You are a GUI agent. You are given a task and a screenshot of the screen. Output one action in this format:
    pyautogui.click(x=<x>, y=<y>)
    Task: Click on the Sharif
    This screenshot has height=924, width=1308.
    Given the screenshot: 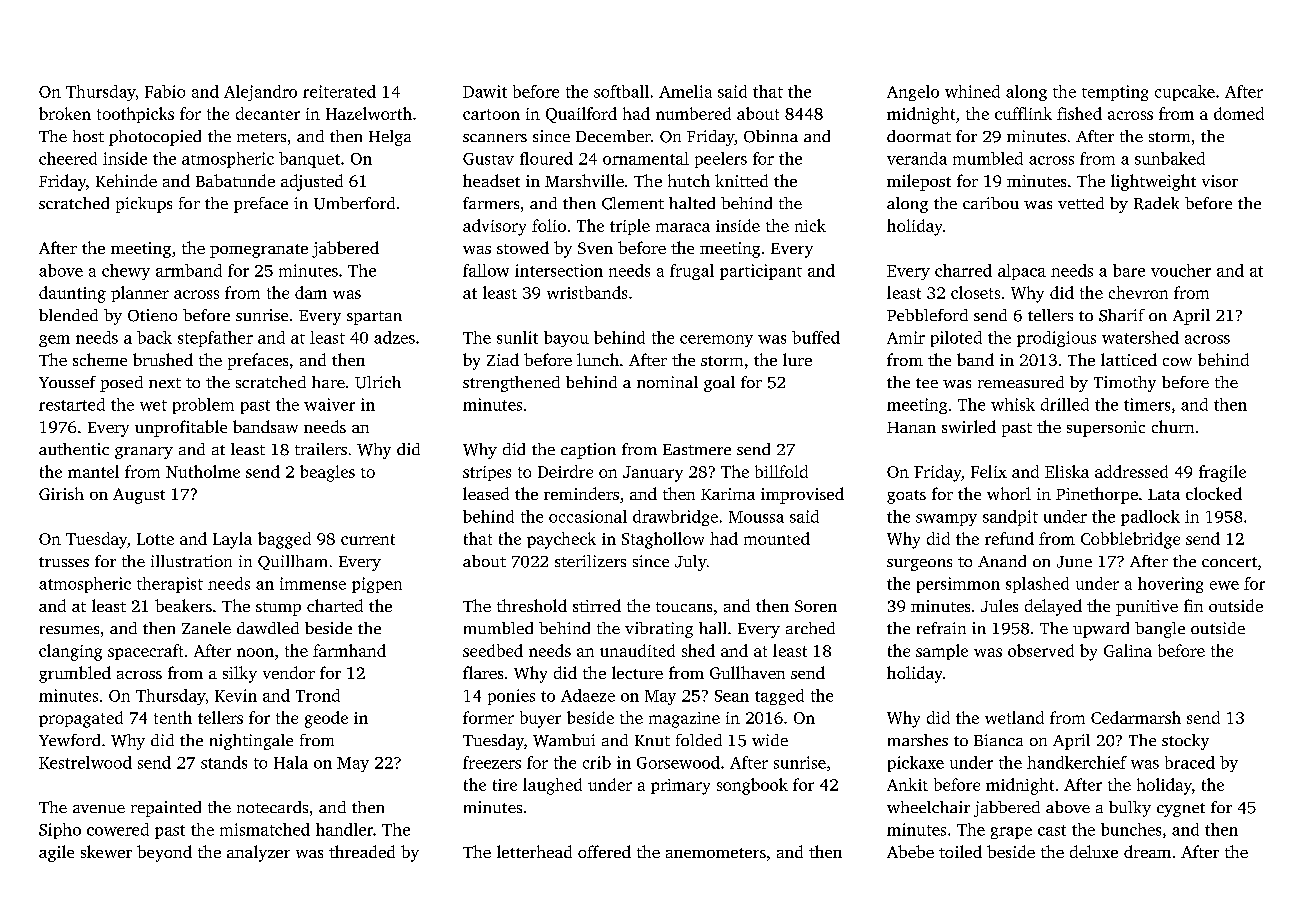 What is the action you would take?
    pyautogui.click(x=1122, y=315)
